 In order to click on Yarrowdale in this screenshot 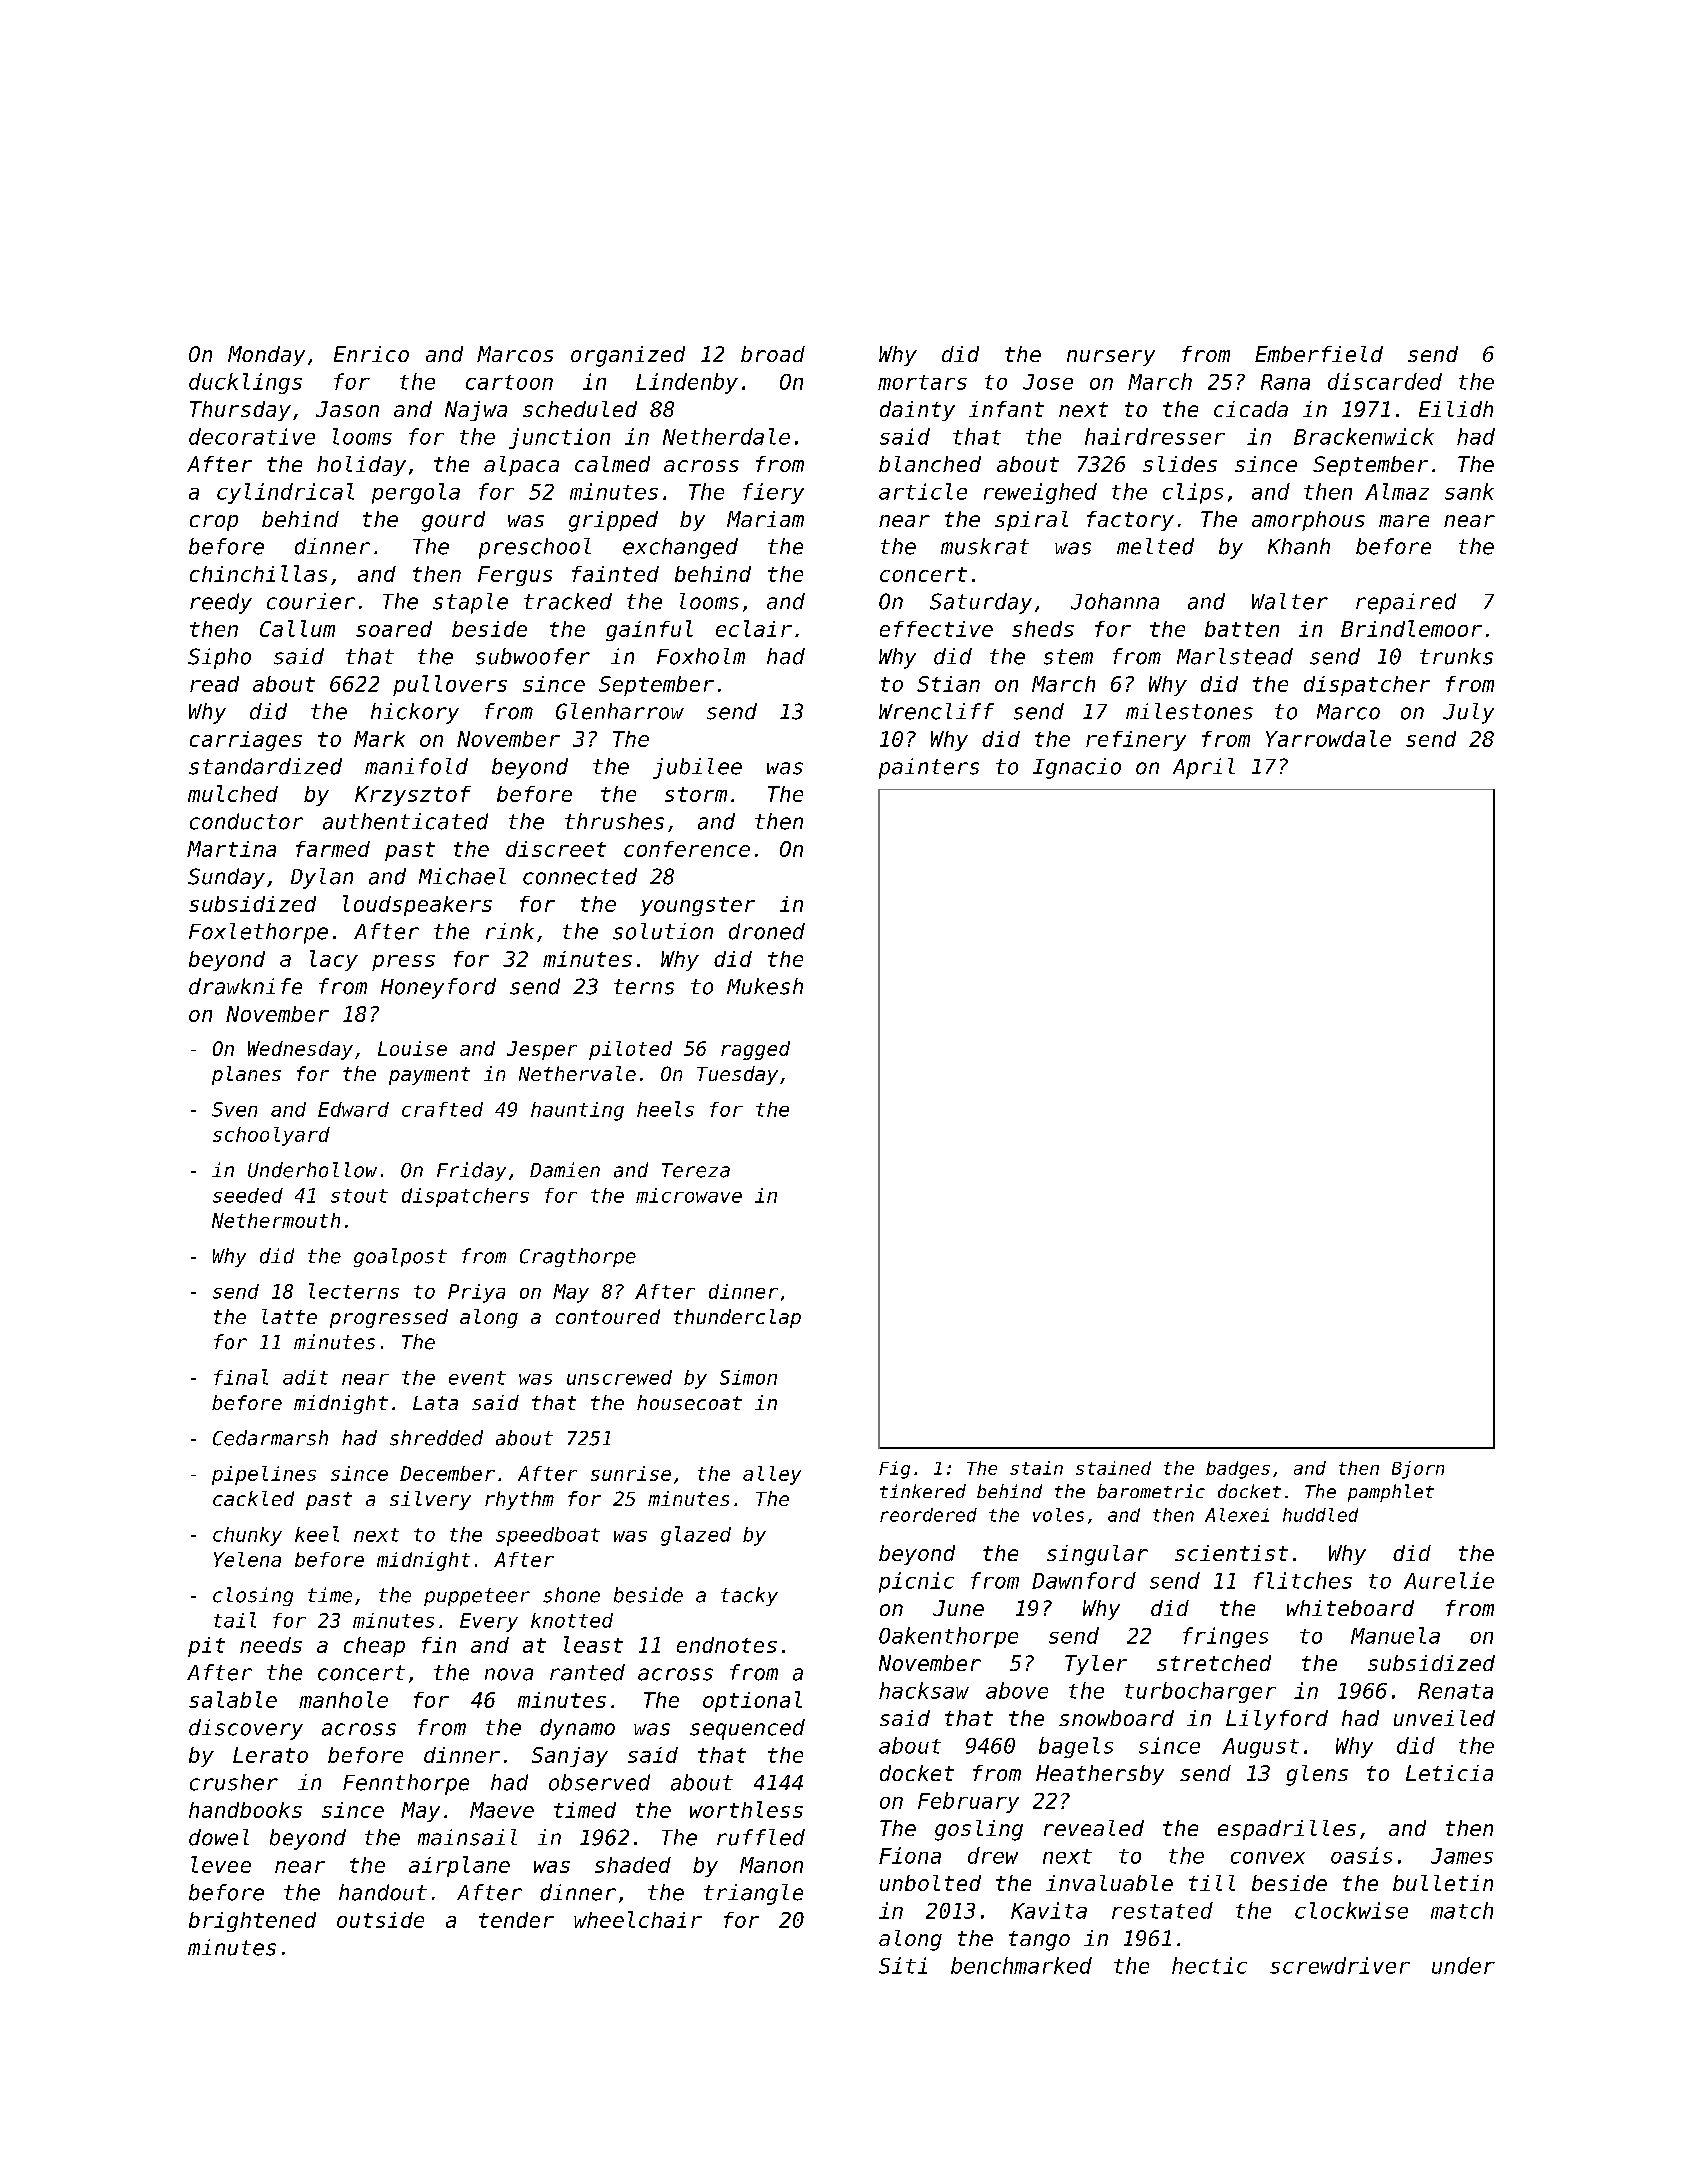, I will do `click(1328, 738)`.
